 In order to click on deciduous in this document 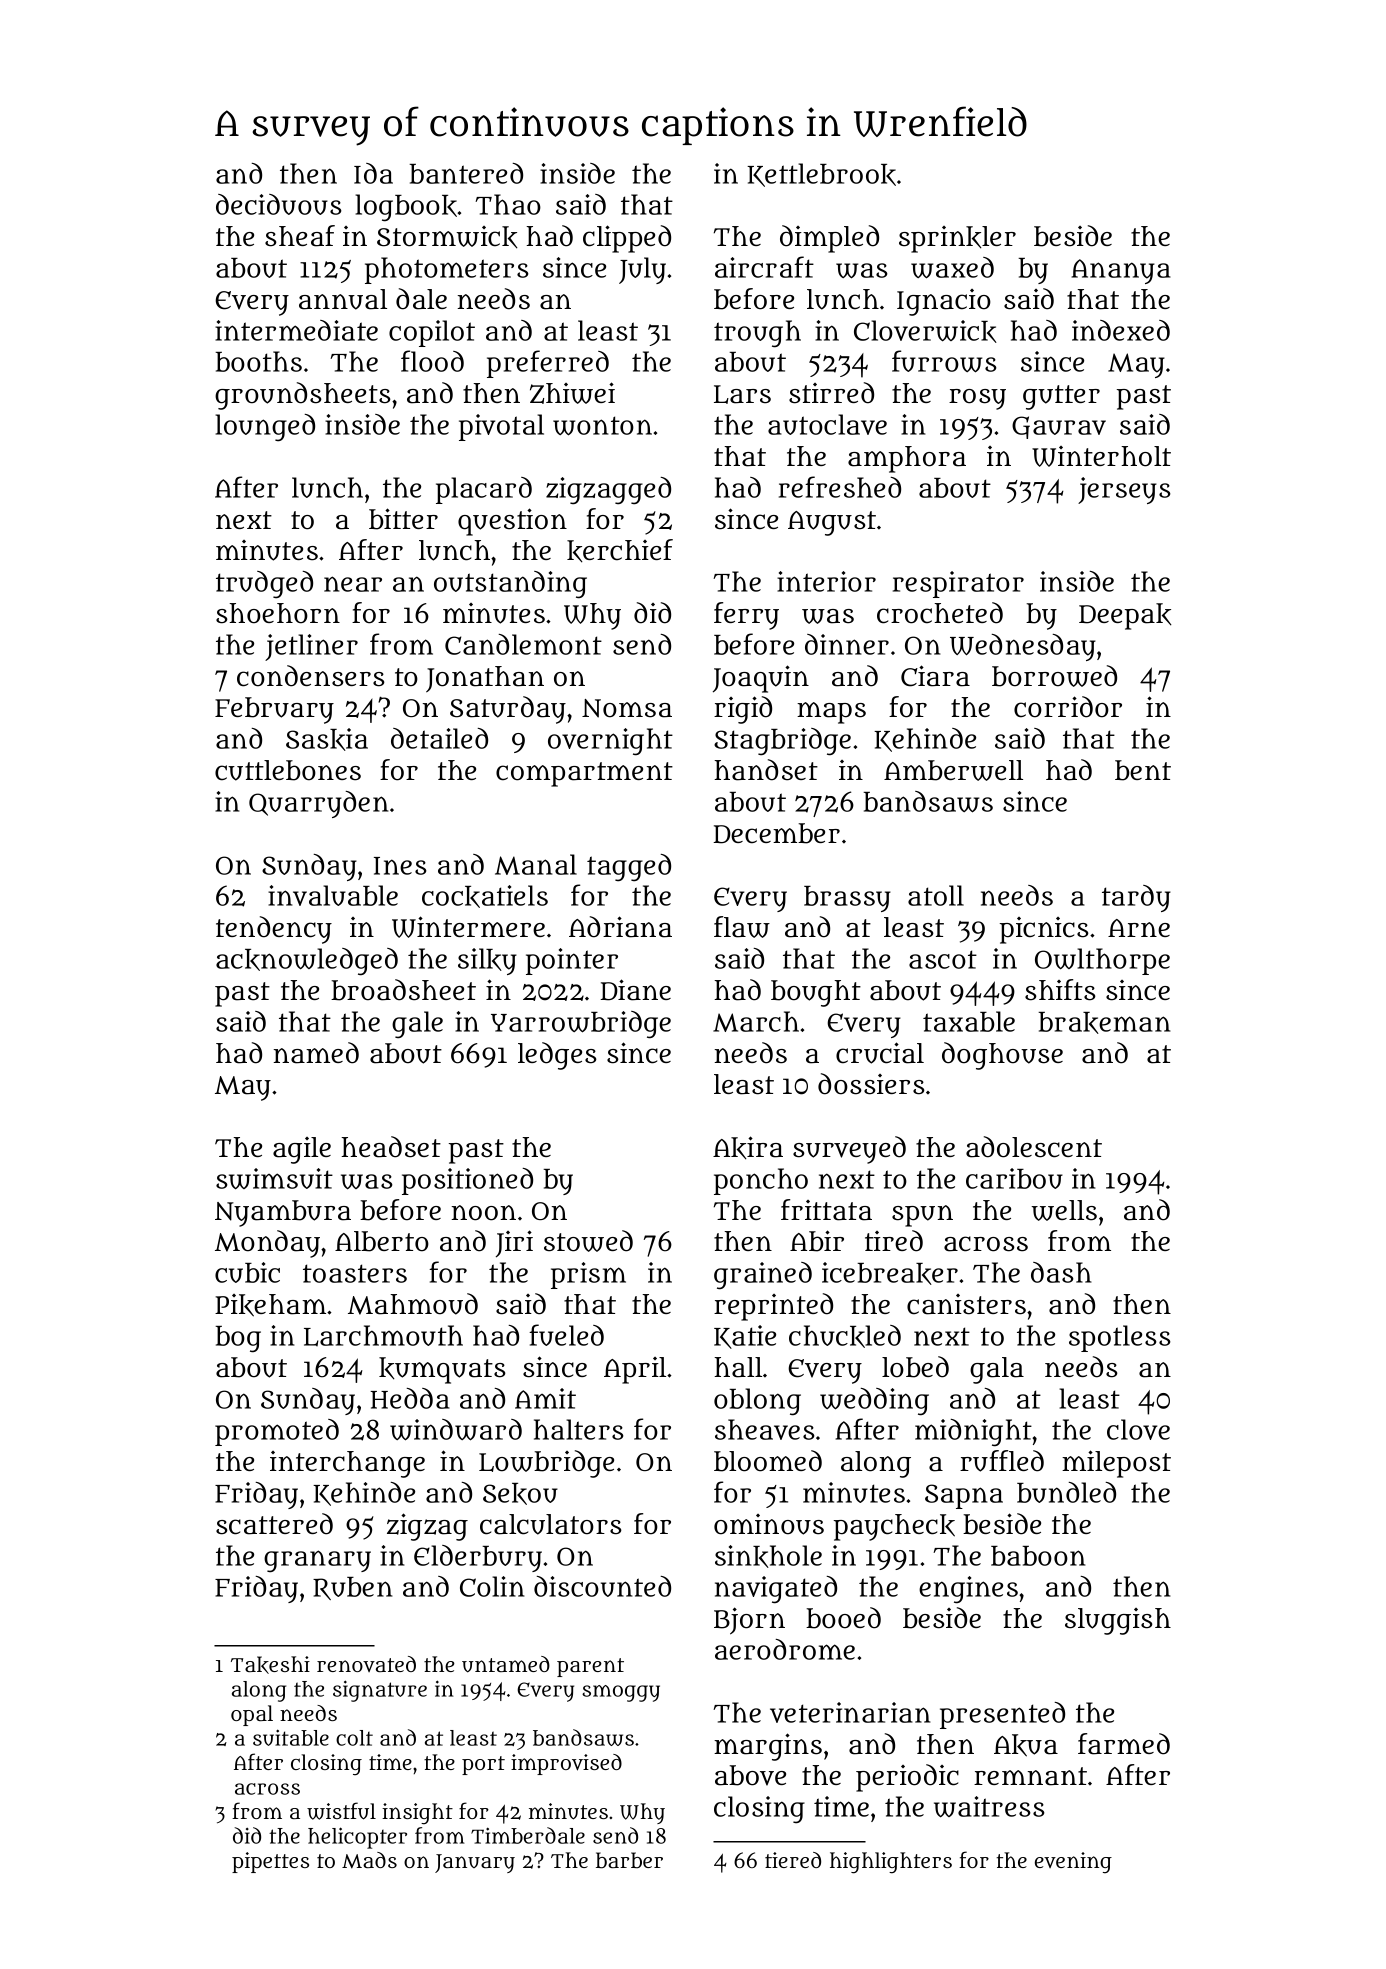, I will do `click(279, 204)`.
